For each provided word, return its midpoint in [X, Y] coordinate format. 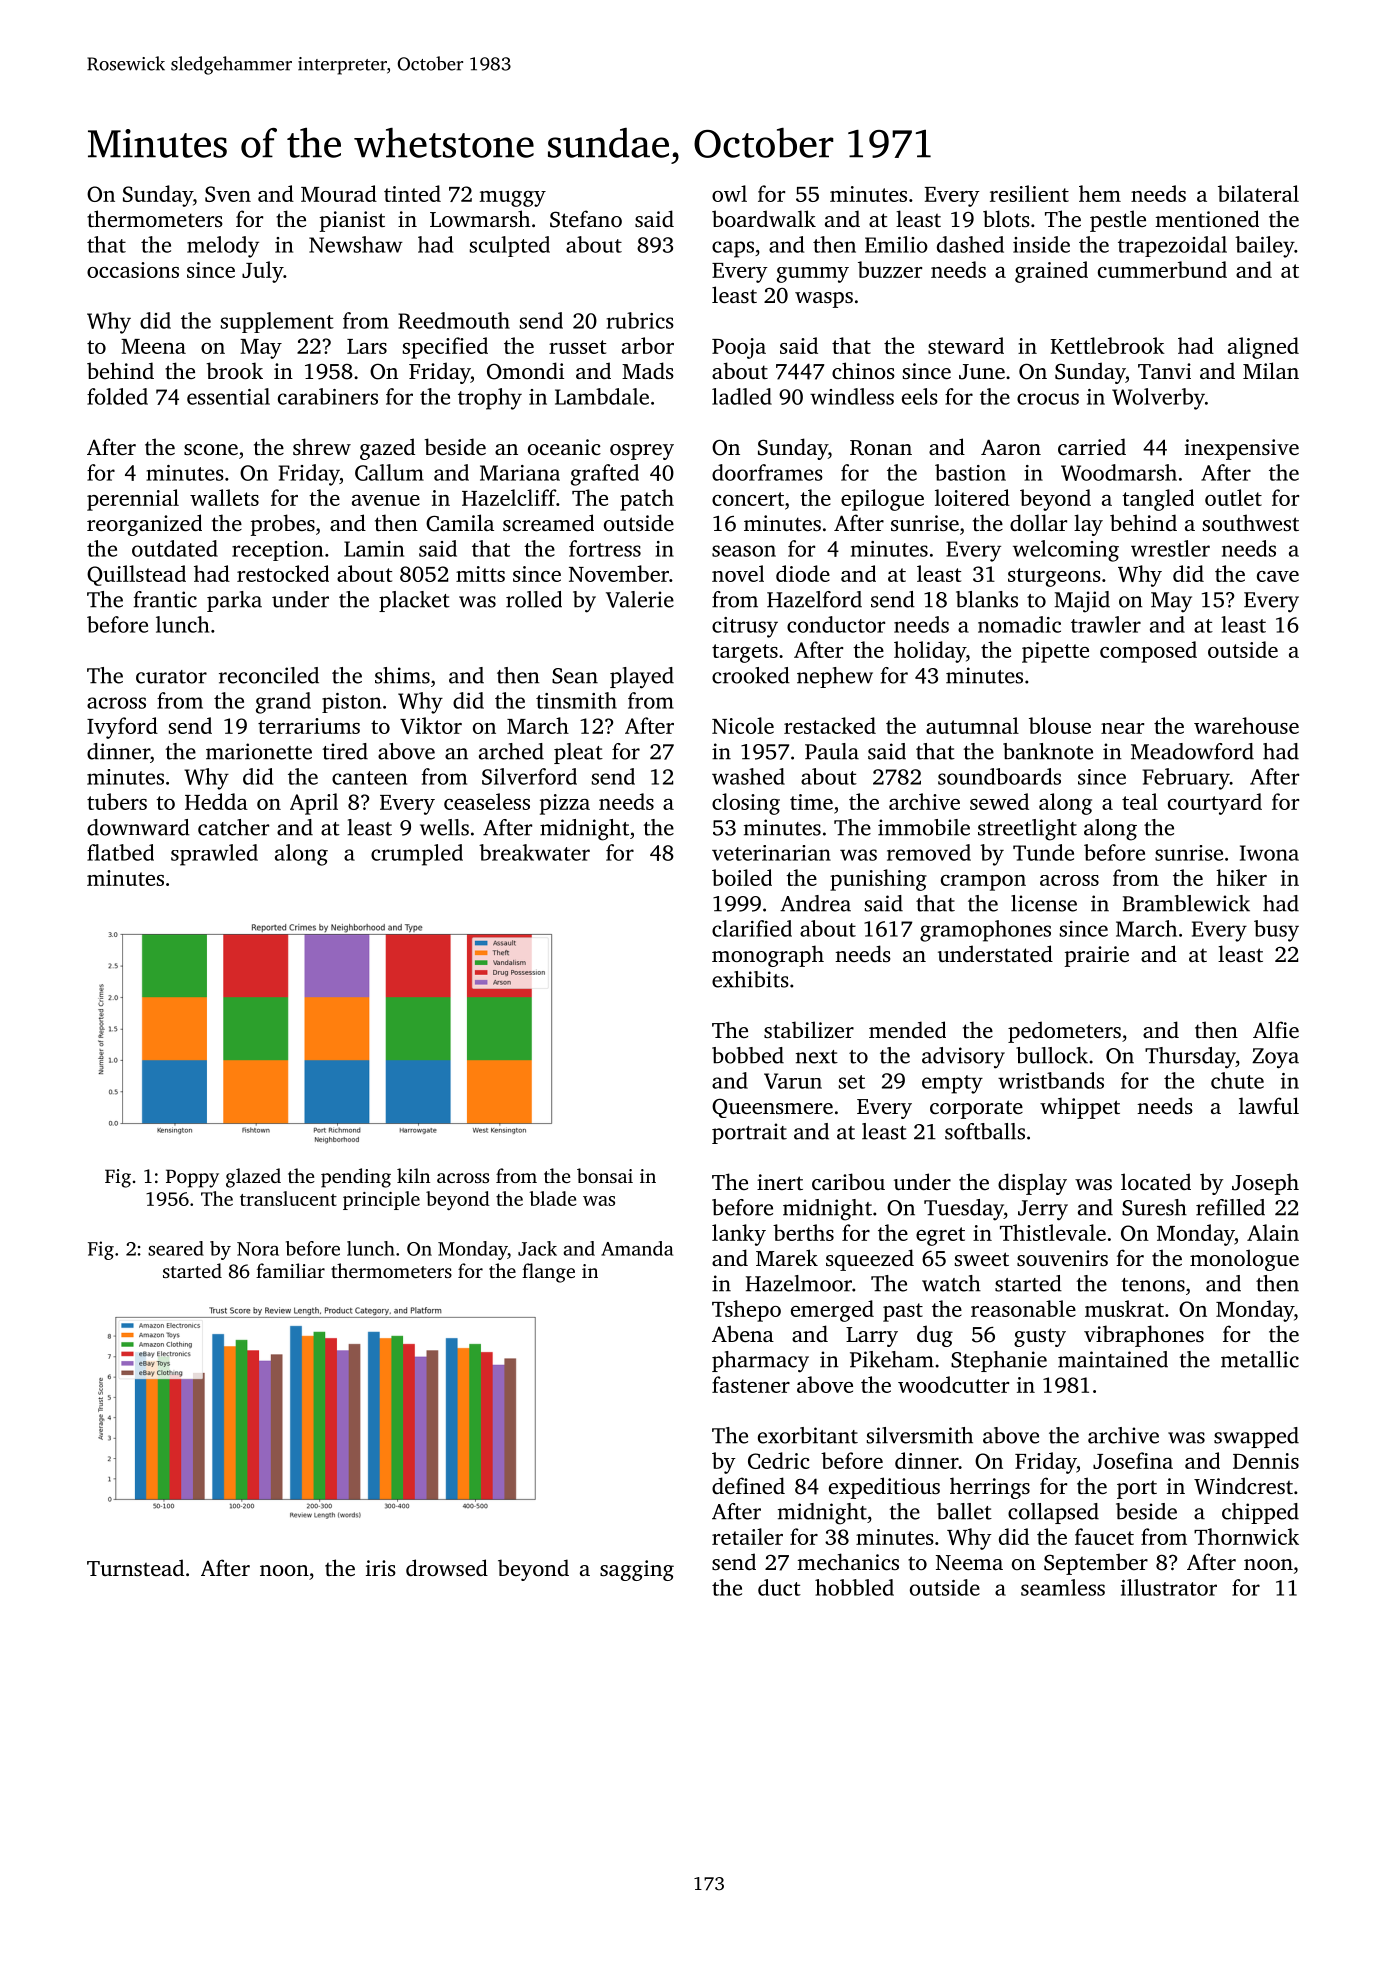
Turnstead [135, 1567]
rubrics [640, 320]
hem [1100, 193]
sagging [637, 1570]
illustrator [1169, 1587]
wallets [224, 497]
